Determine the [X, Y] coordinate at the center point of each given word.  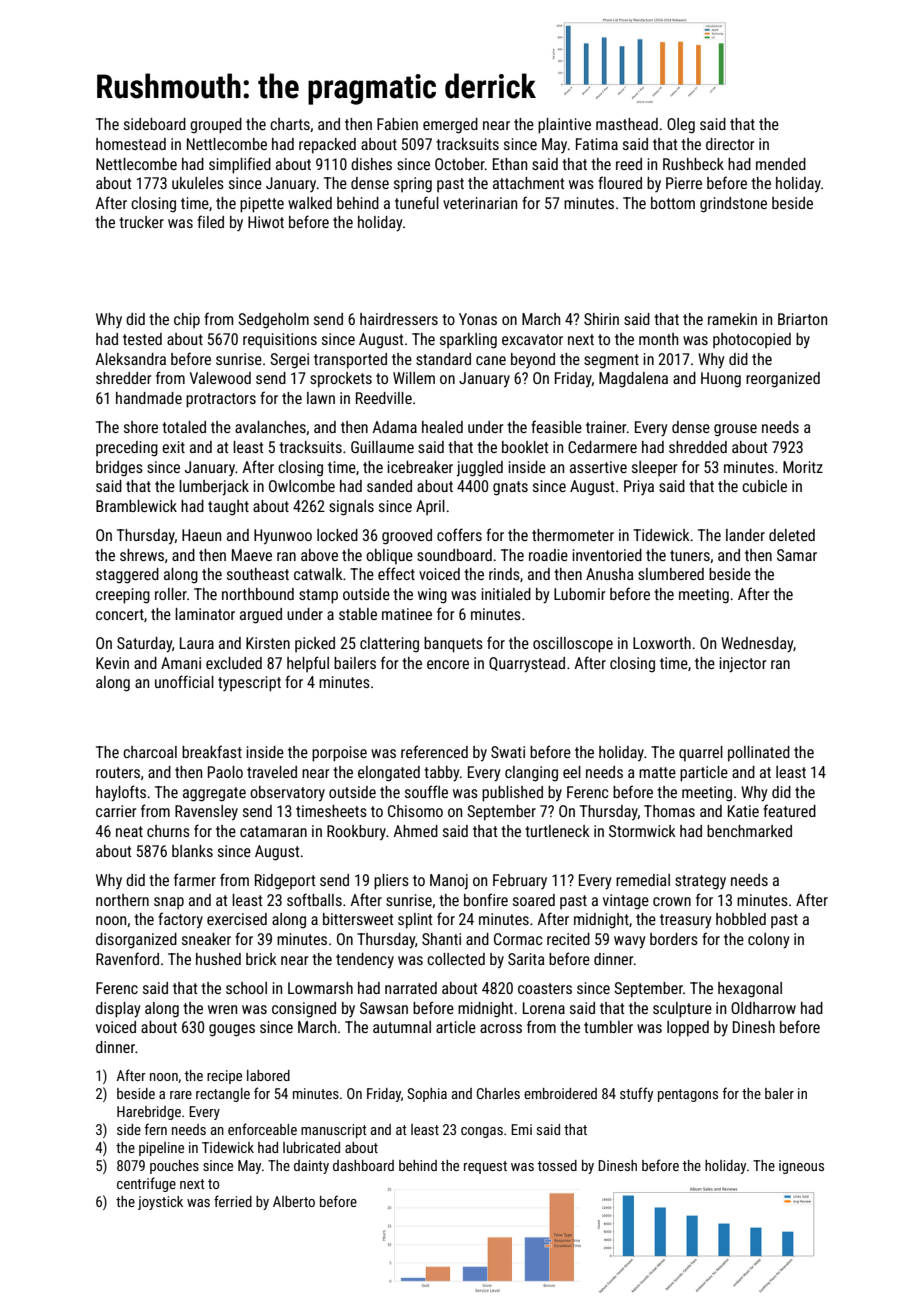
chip [187, 320]
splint [415, 921]
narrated [411, 988]
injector [742, 665]
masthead [627, 124]
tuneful [417, 202]
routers [118, 772]
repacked [327, 146]
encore [448, 664]
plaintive [564, 126]
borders [674, 939]
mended [781, 164]
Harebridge [149, 1113]
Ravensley [206, 812]
